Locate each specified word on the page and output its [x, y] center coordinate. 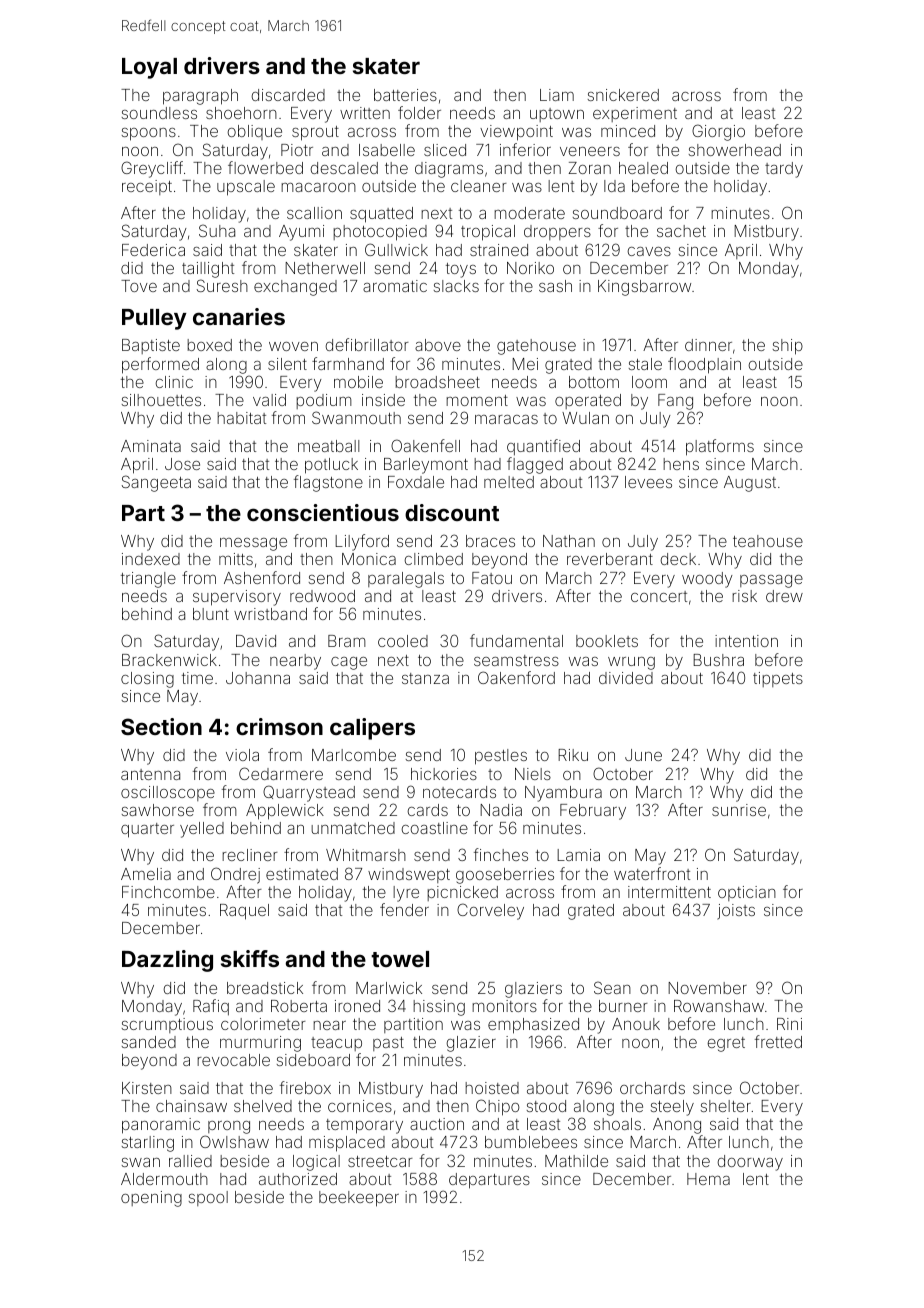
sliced [445, 150]
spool [208, 1198]
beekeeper [359, 1199]
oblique [254, 132]
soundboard [617, 213]
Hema [708, 1179]
